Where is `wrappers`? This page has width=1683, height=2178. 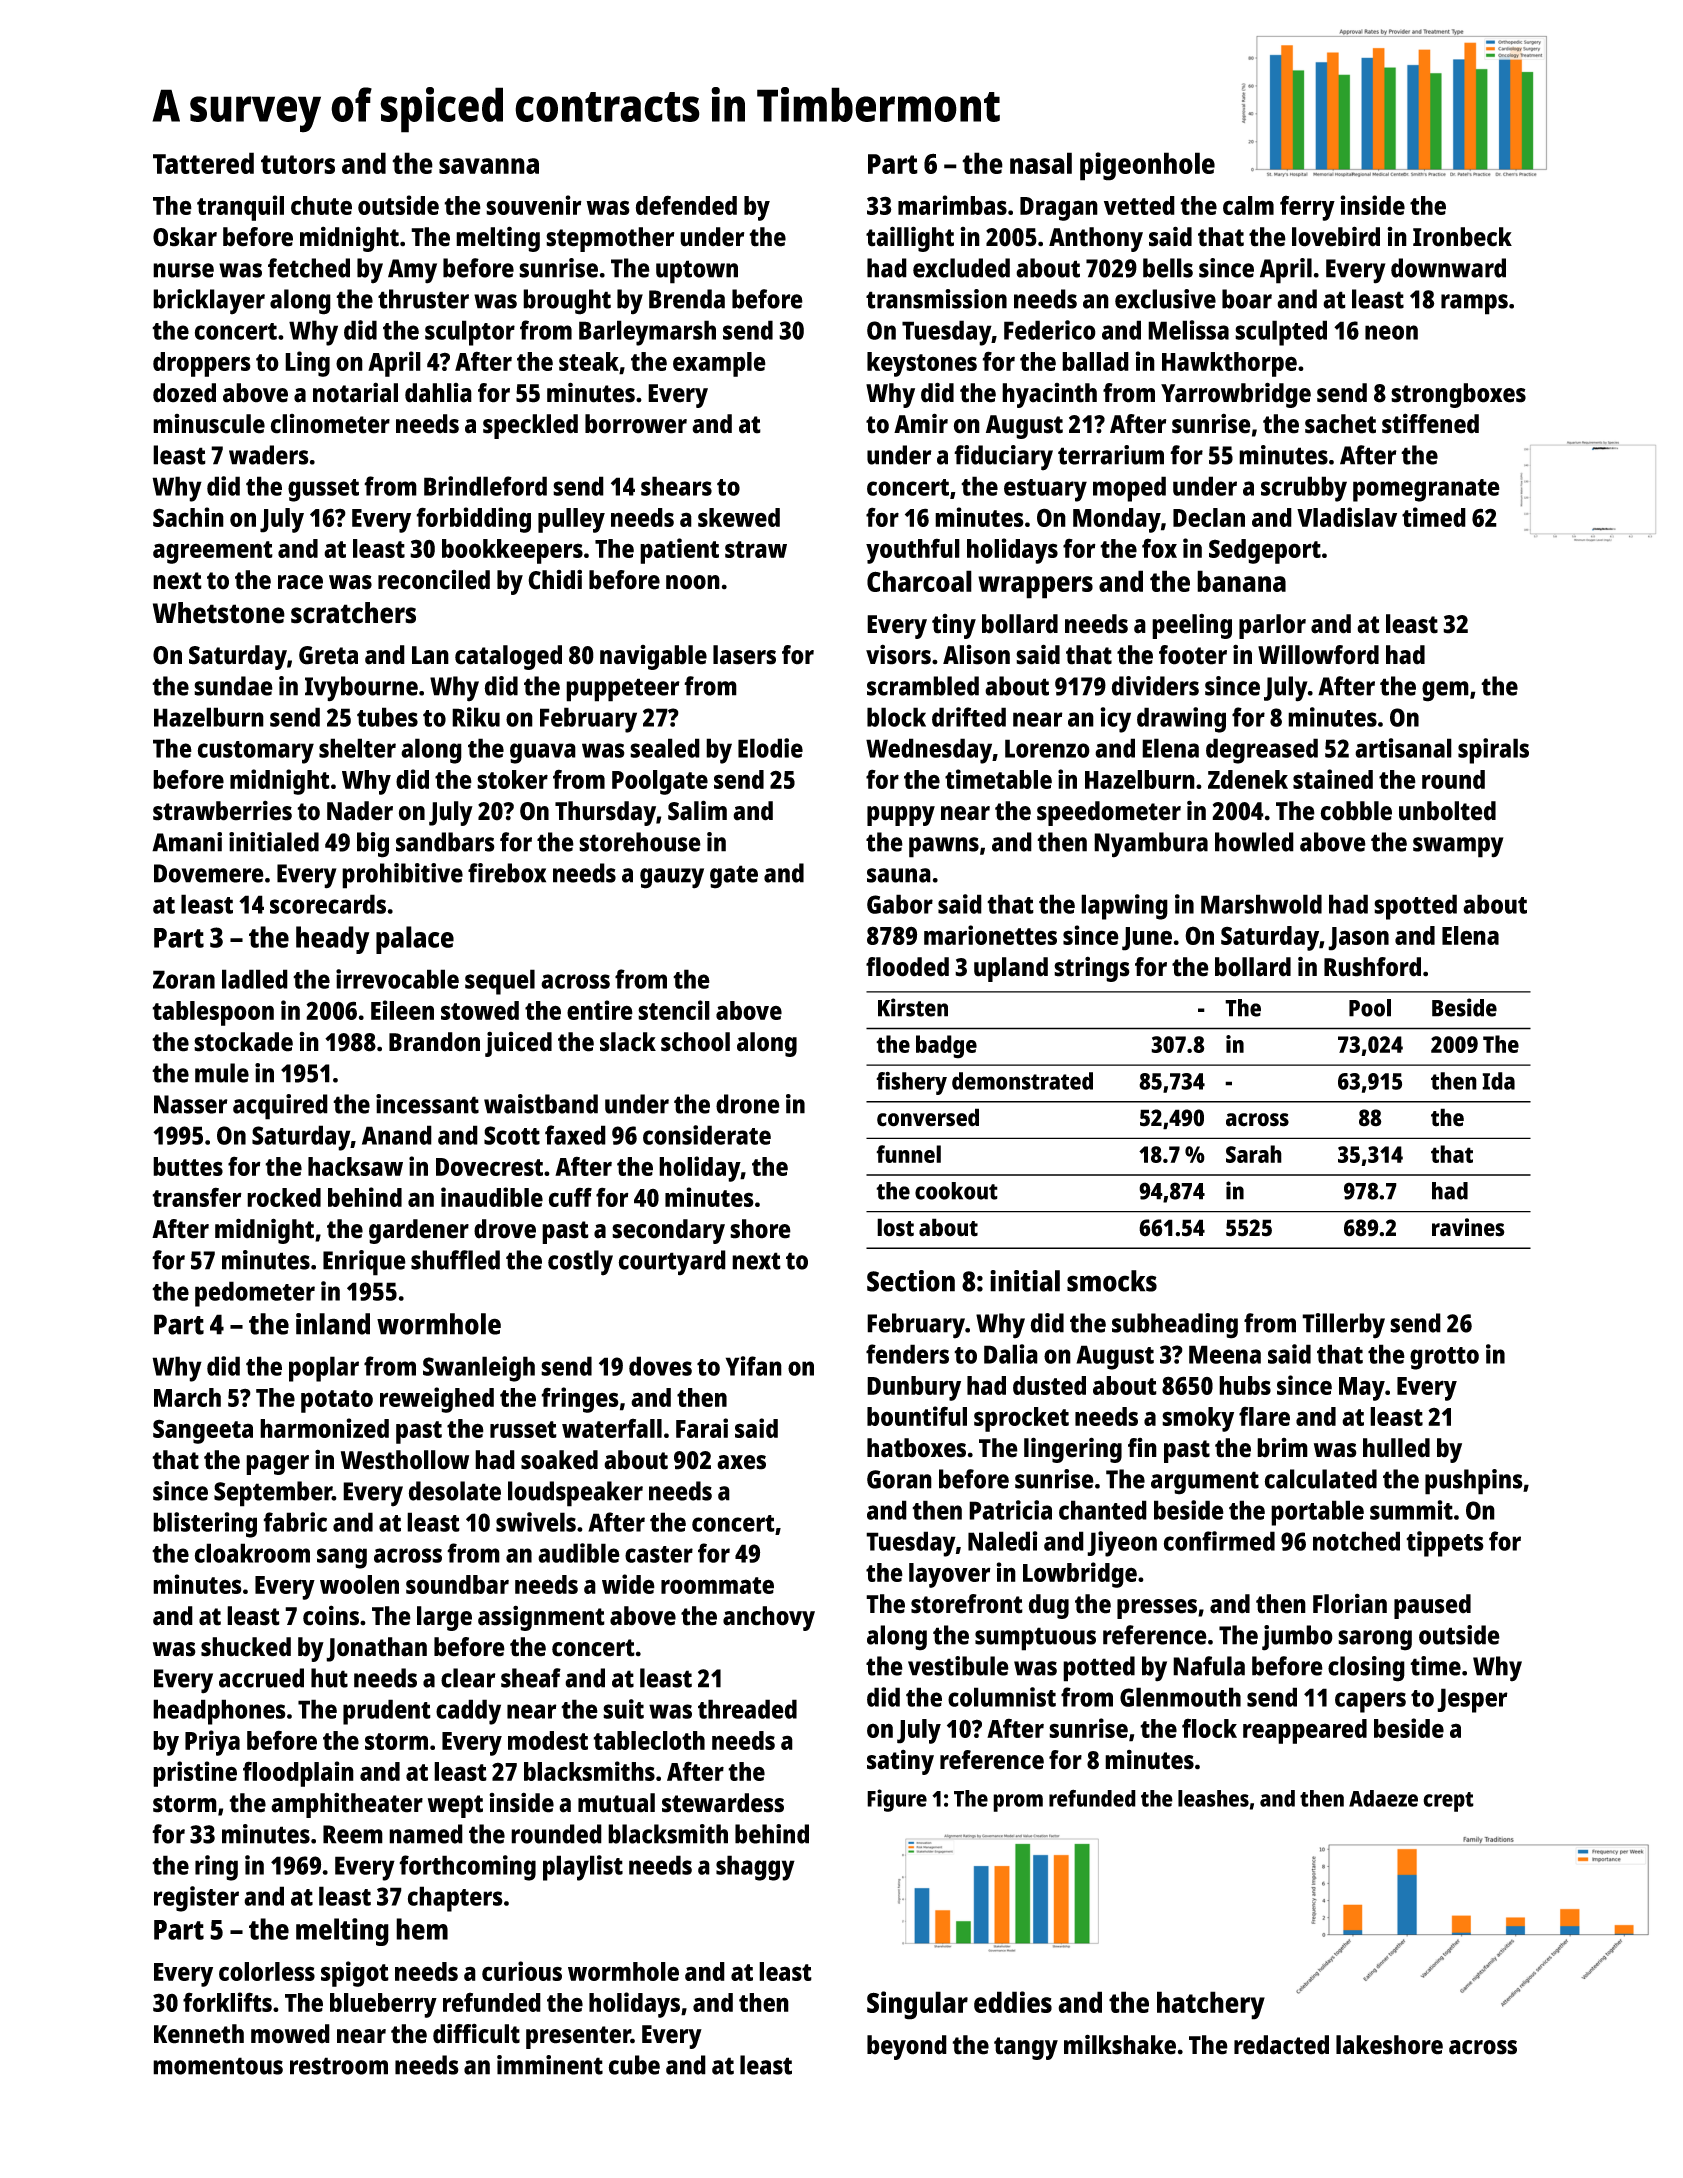 wrappers is located at coordinates (1035, 587).
